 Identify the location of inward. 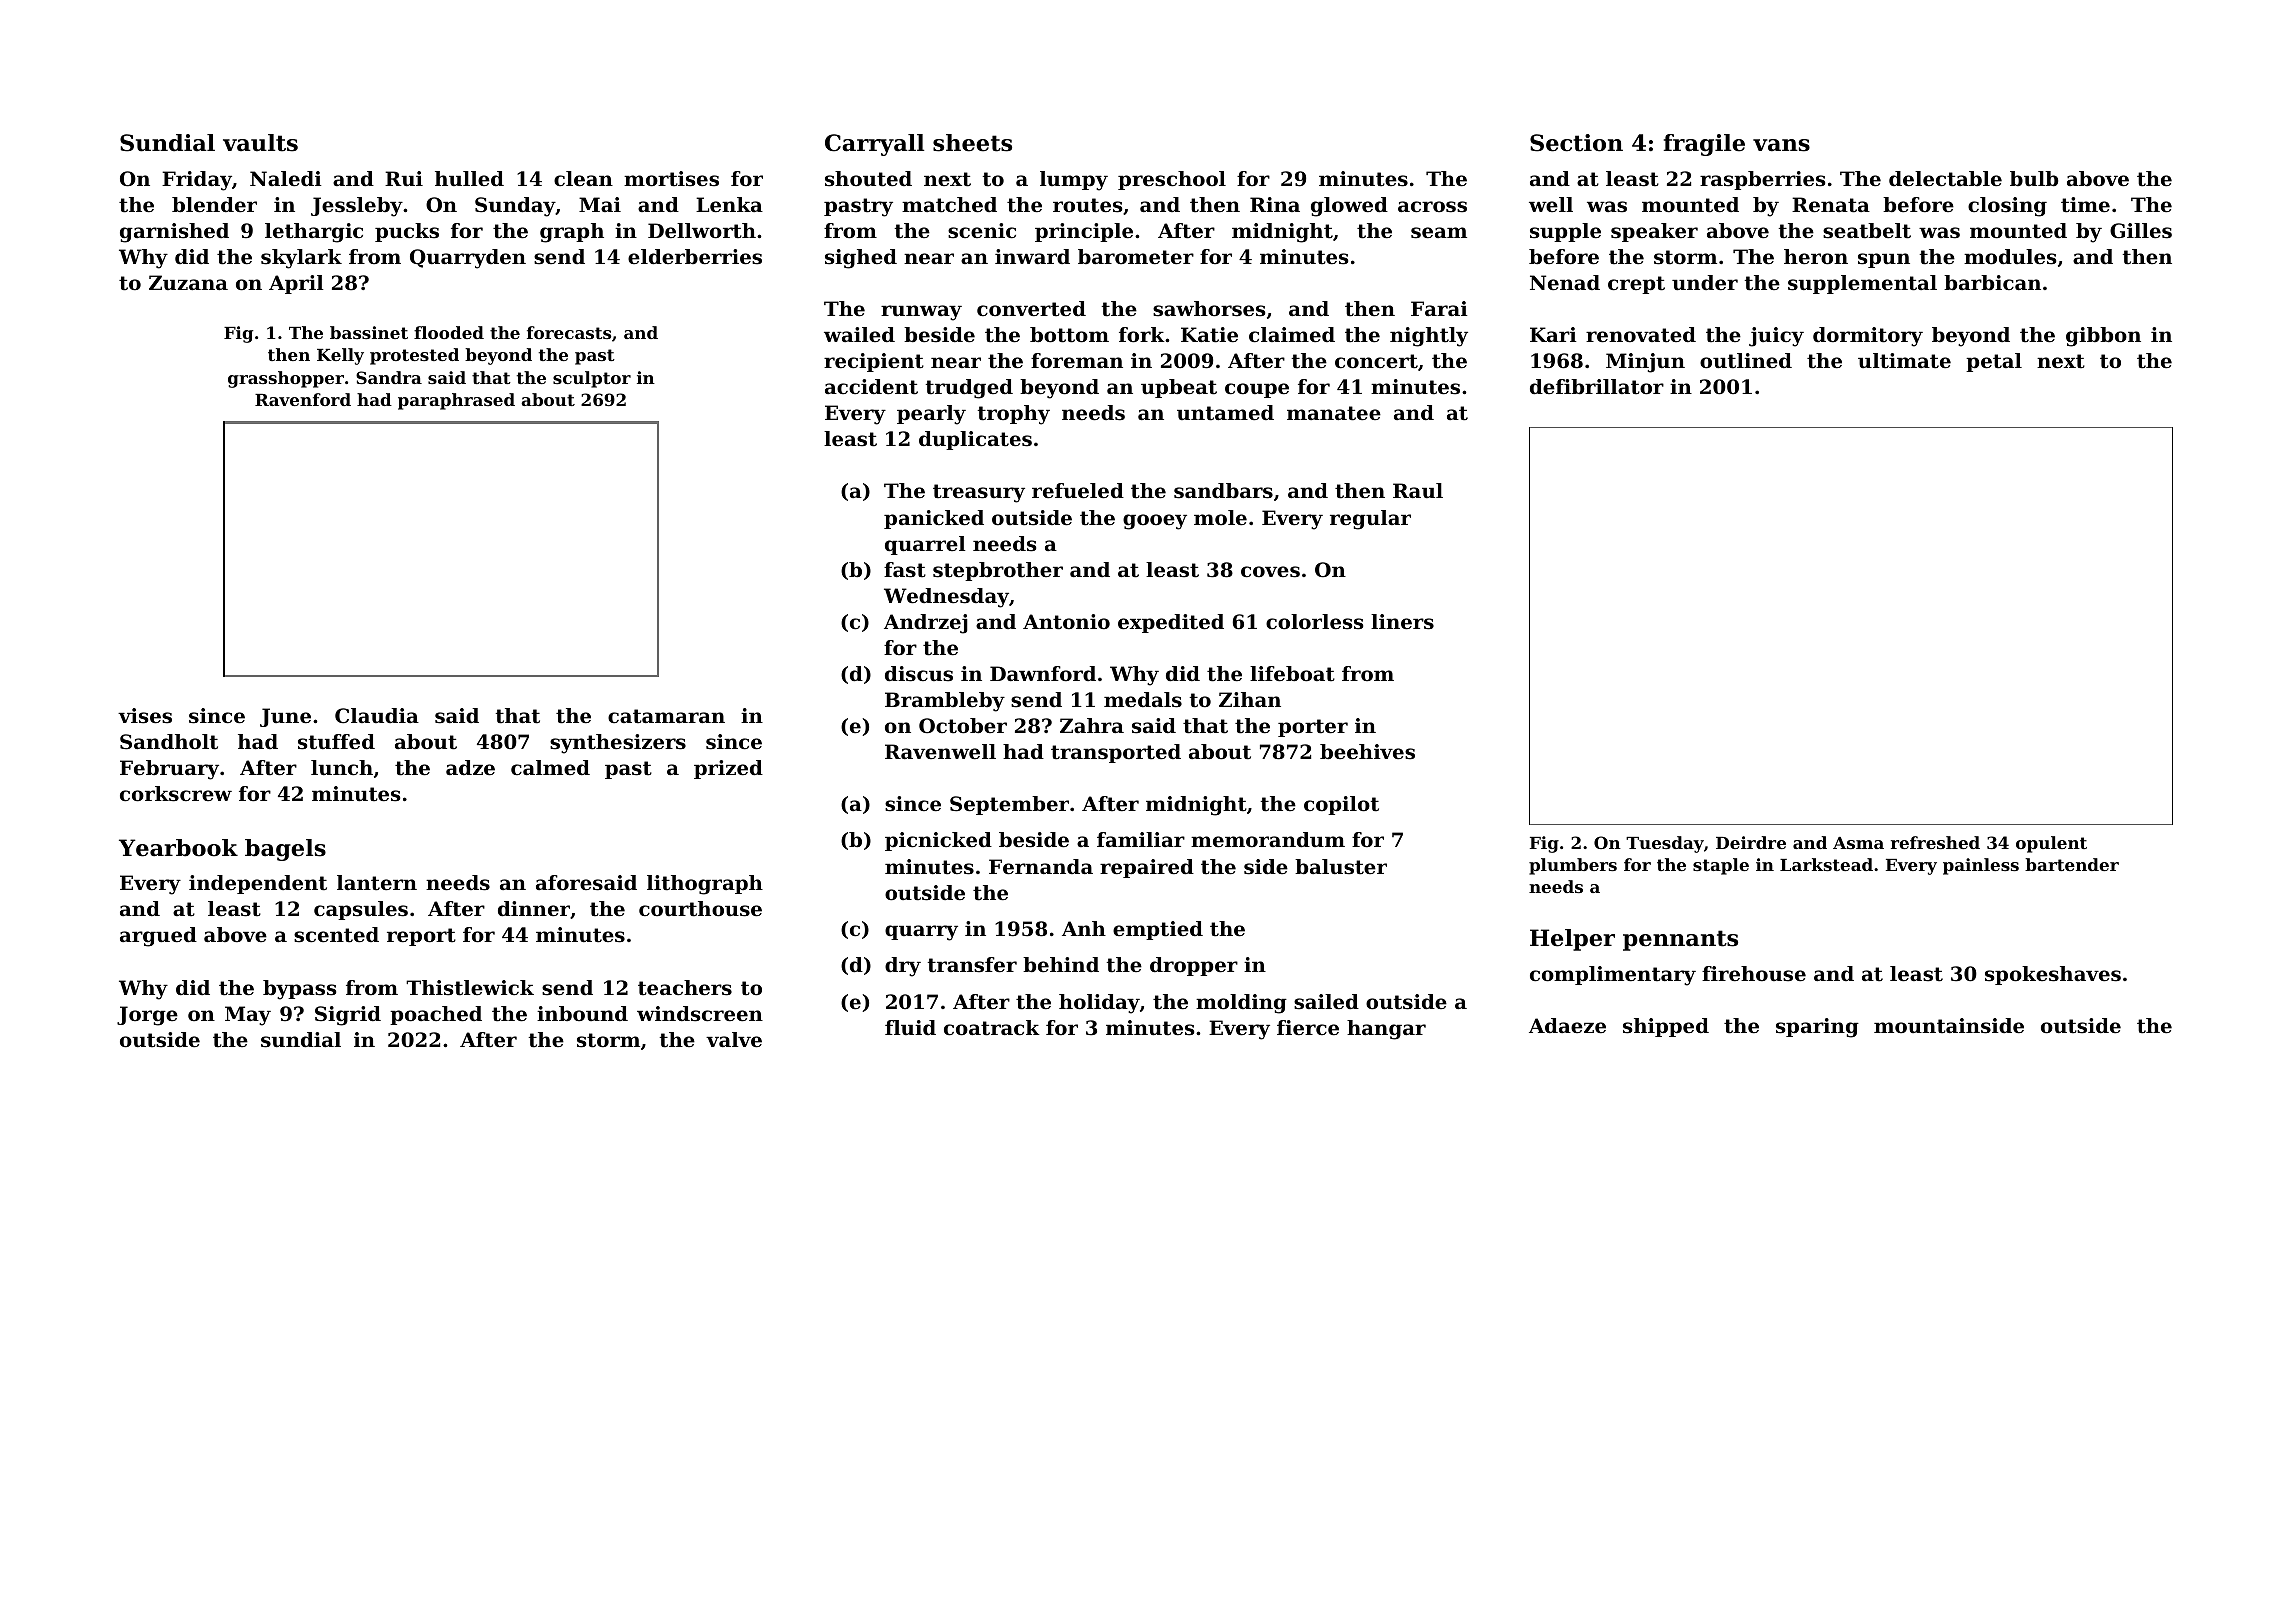
(1032, 257).
